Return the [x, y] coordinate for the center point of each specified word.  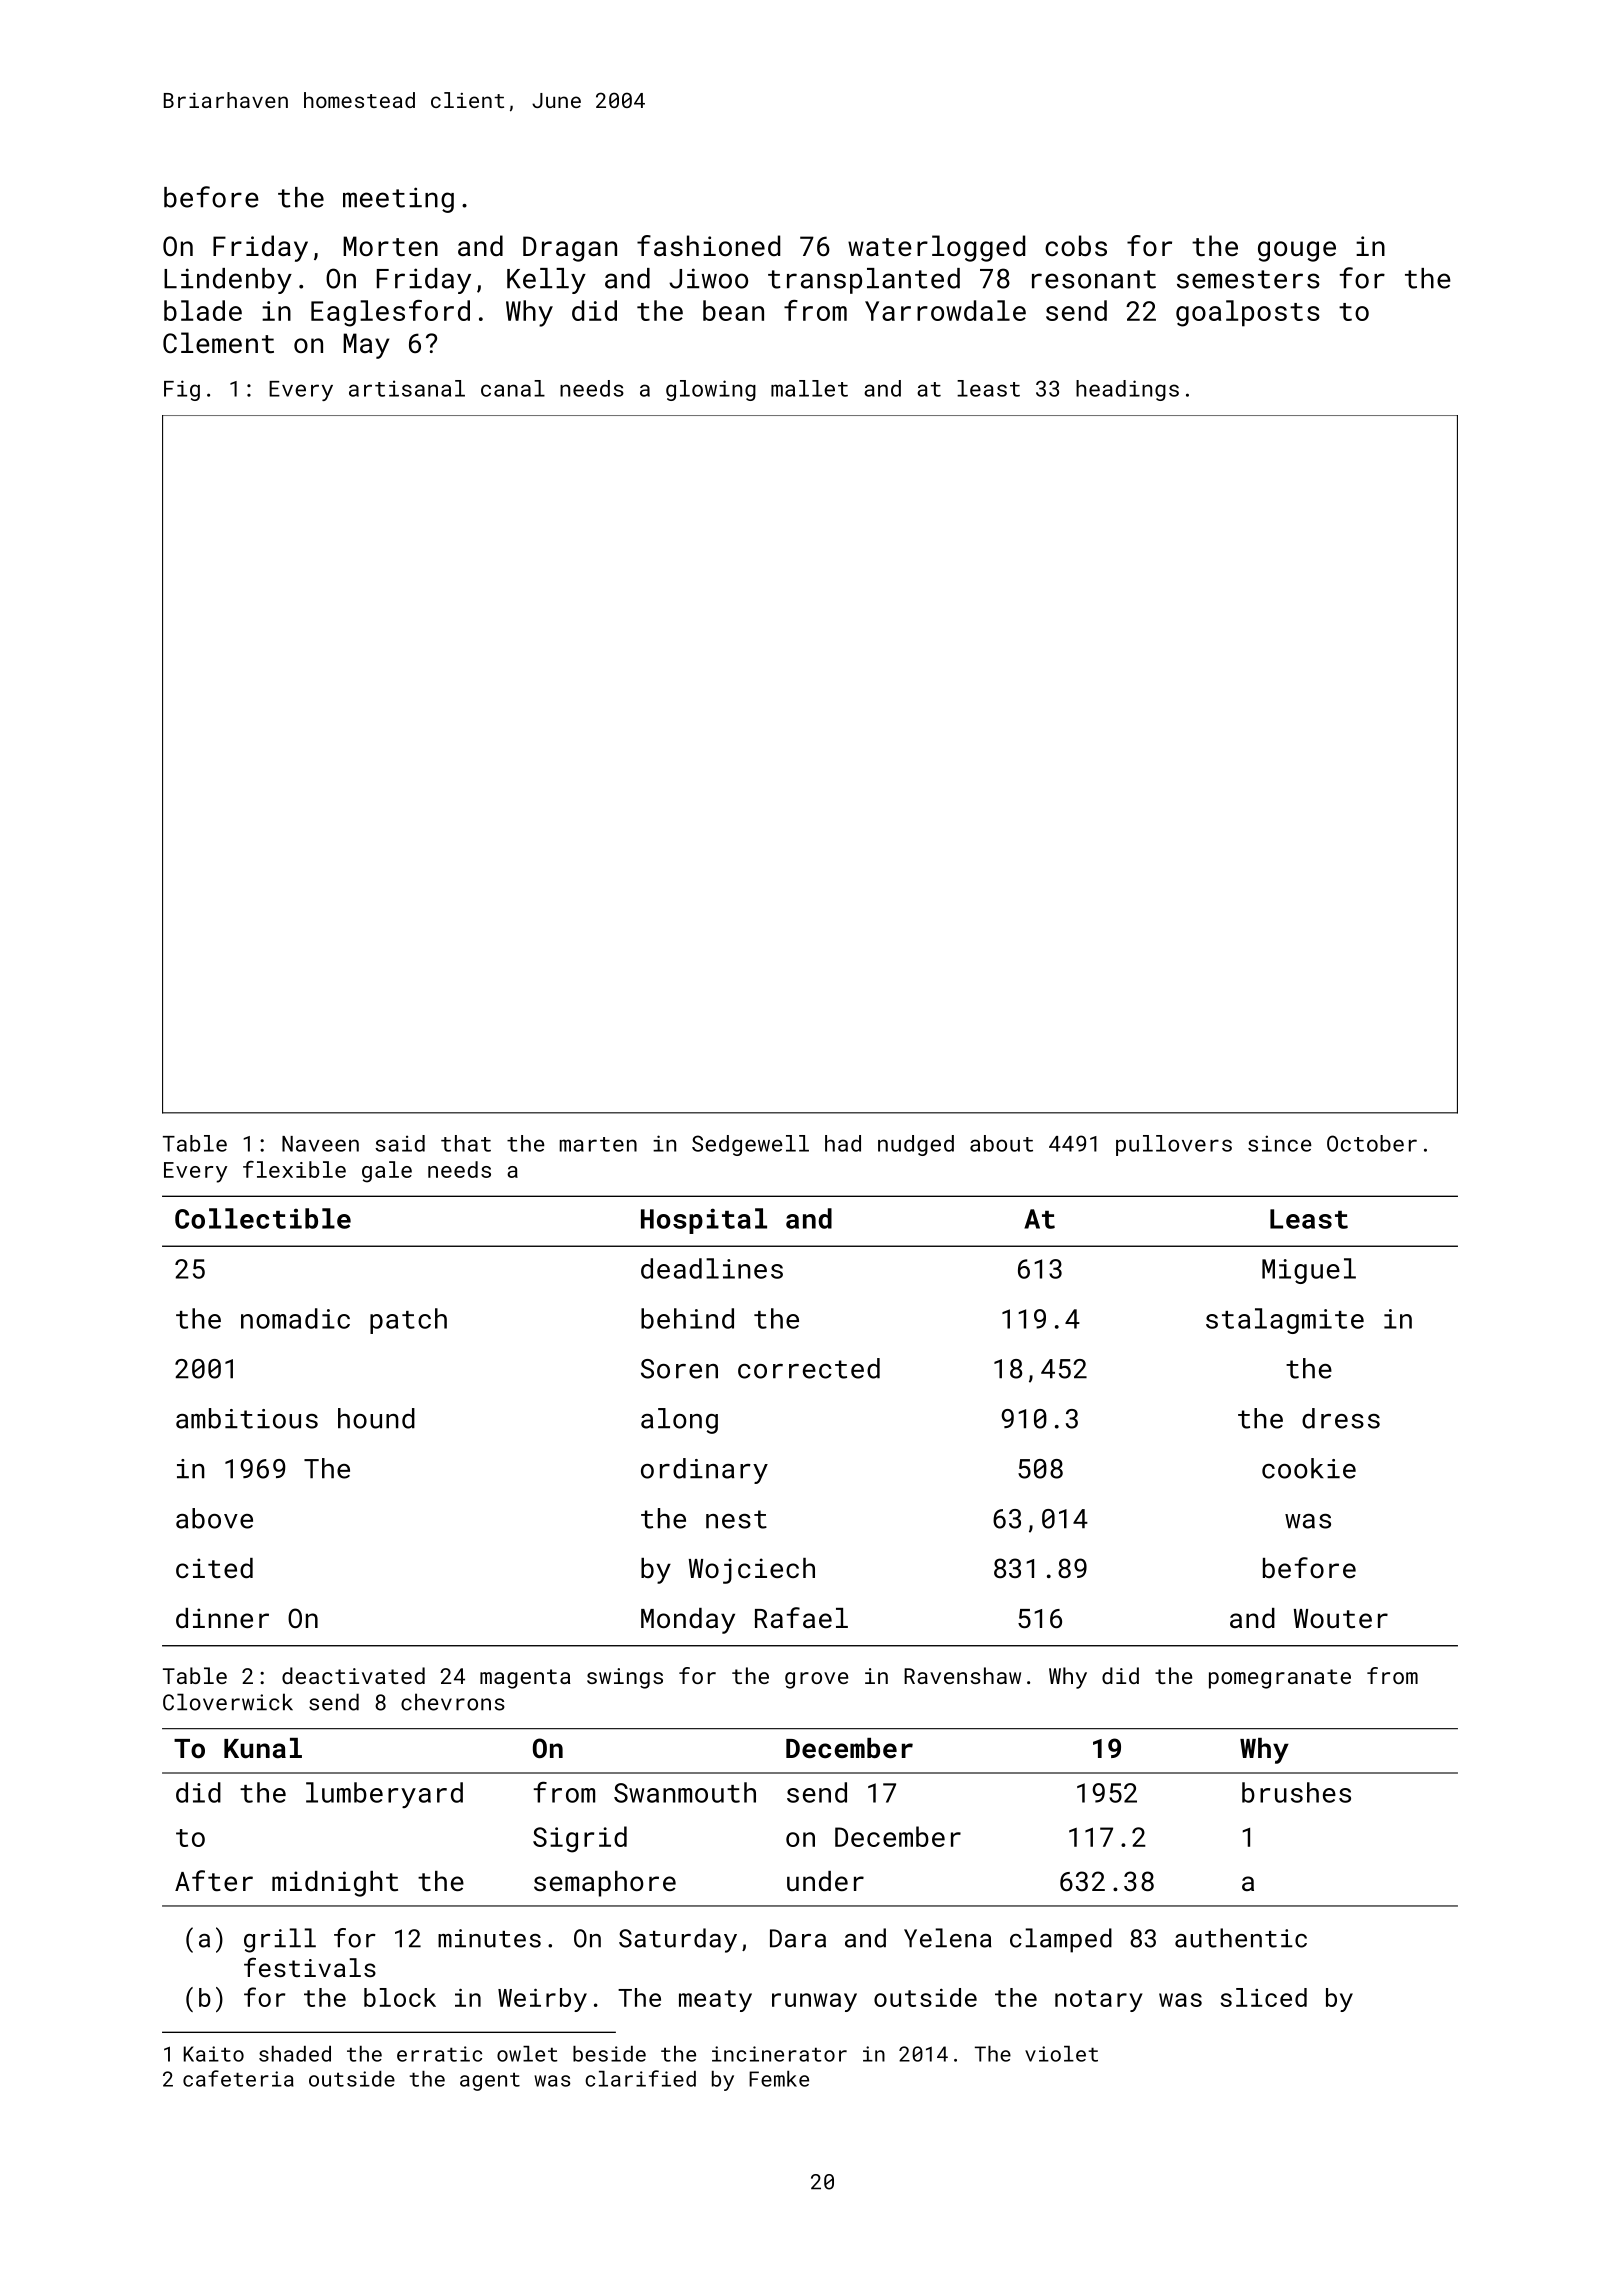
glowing [711, 390]
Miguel [1309, 1271]
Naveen [320, 1144]
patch [408, 1321]
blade [203, 310]
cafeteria [238, 2078]
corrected [809, 1368]
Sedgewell [750, 1145]
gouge [1297, 251]
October [1372, 1143]
